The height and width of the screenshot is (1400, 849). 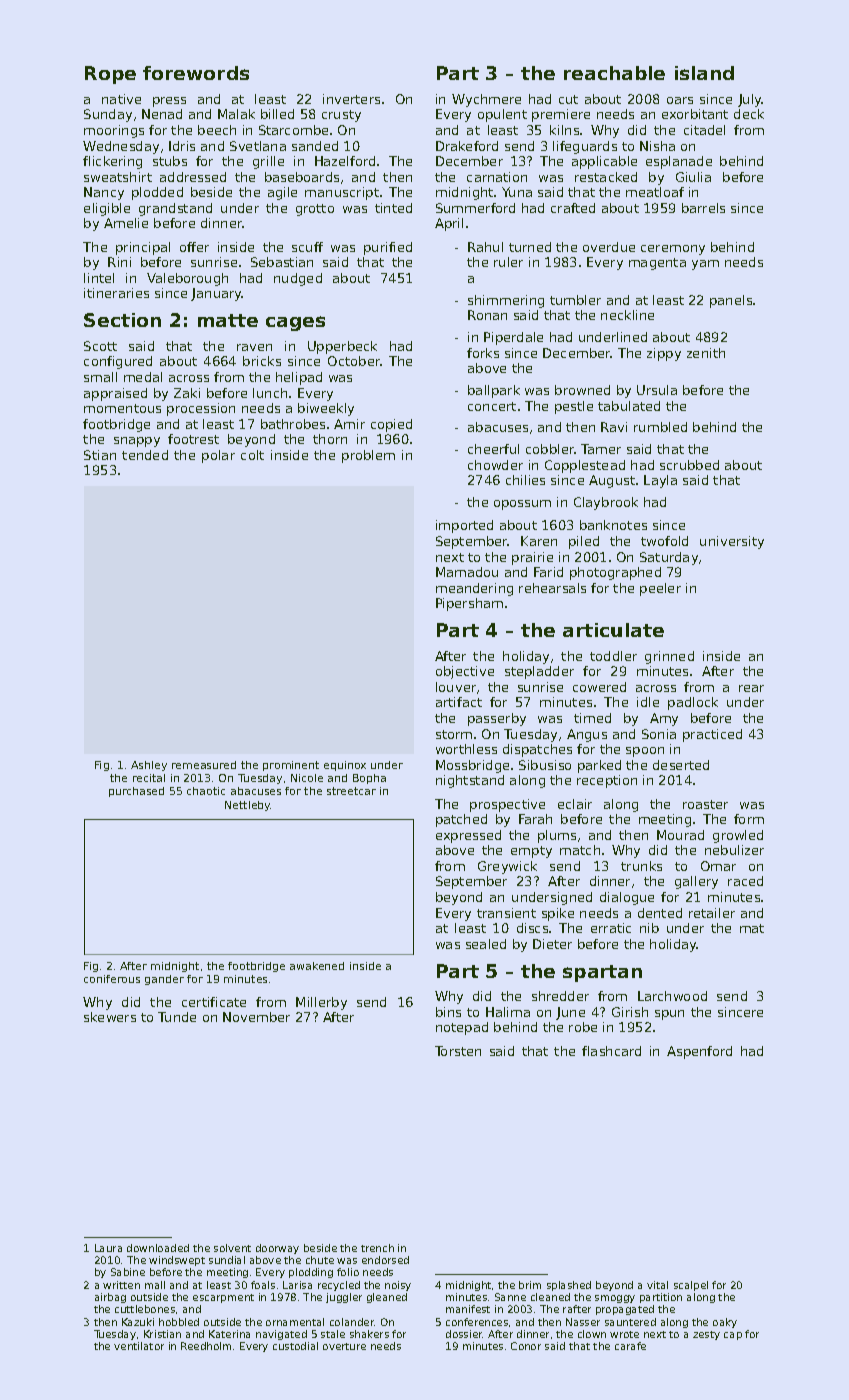 I want to click on island, so click(x=704, y=73).
